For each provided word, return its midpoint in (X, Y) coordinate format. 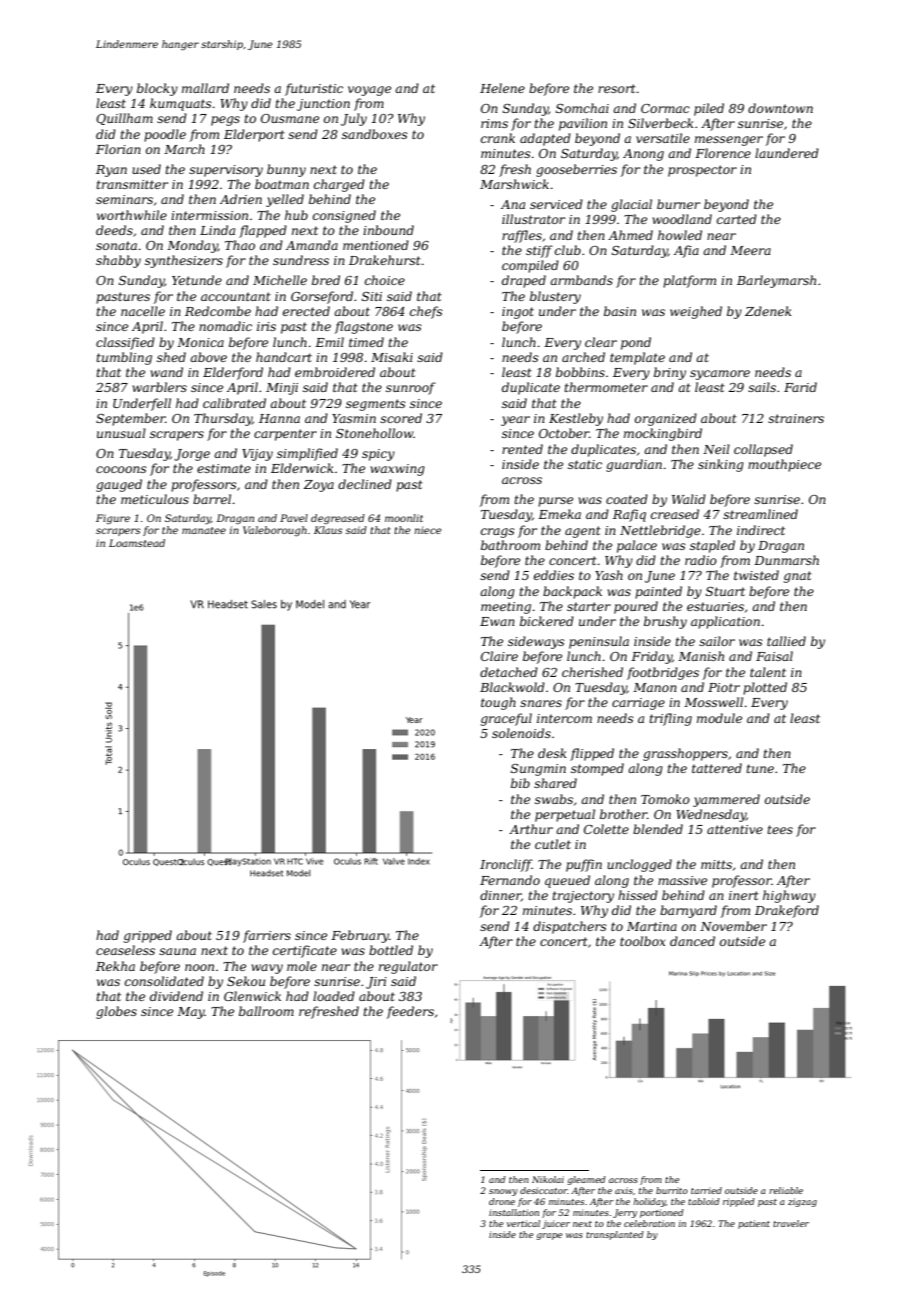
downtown (780, 108)
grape (549, 1236)
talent (768, 672)
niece (427, 530)
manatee (204, 530)
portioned (662, 1213)
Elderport (254, 135)
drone (502, 1201)
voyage (369, 91)
